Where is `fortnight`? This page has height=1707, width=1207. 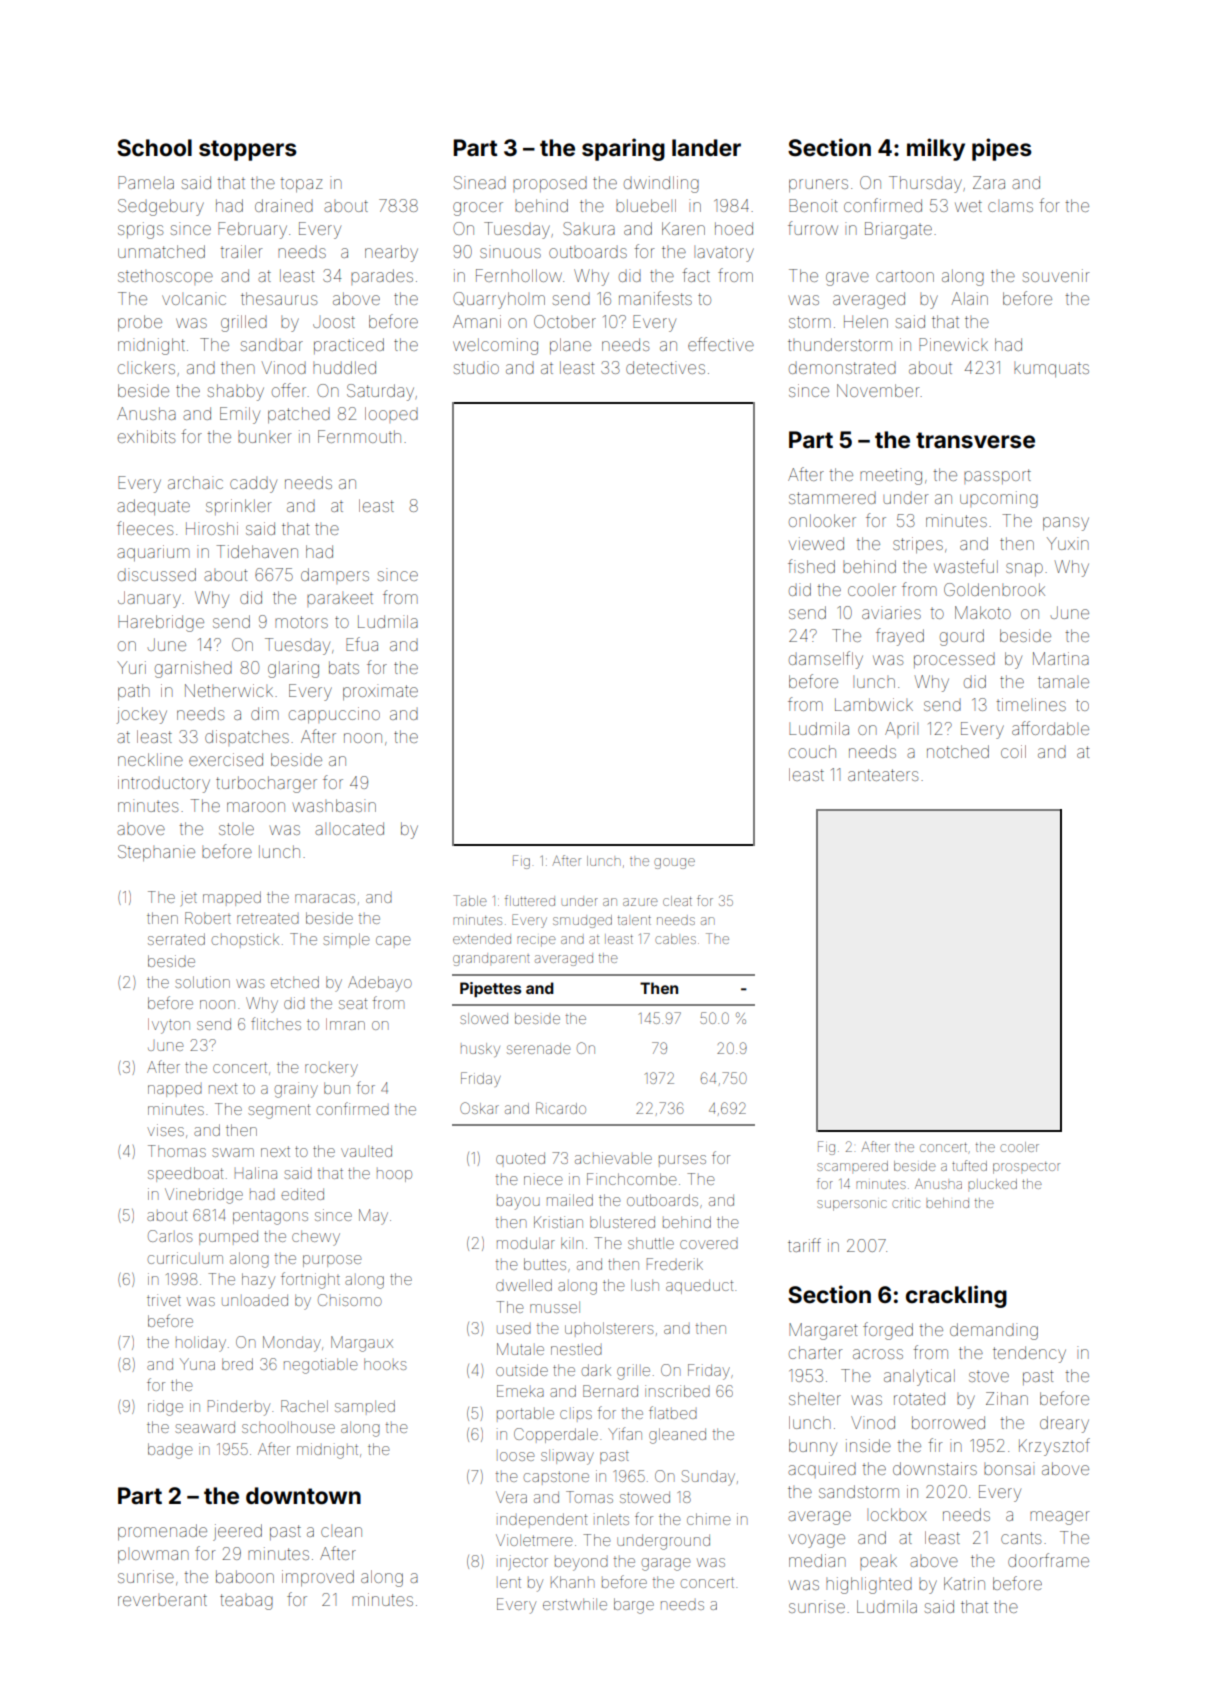
fortnight is located at coordinates (310, 1280).
